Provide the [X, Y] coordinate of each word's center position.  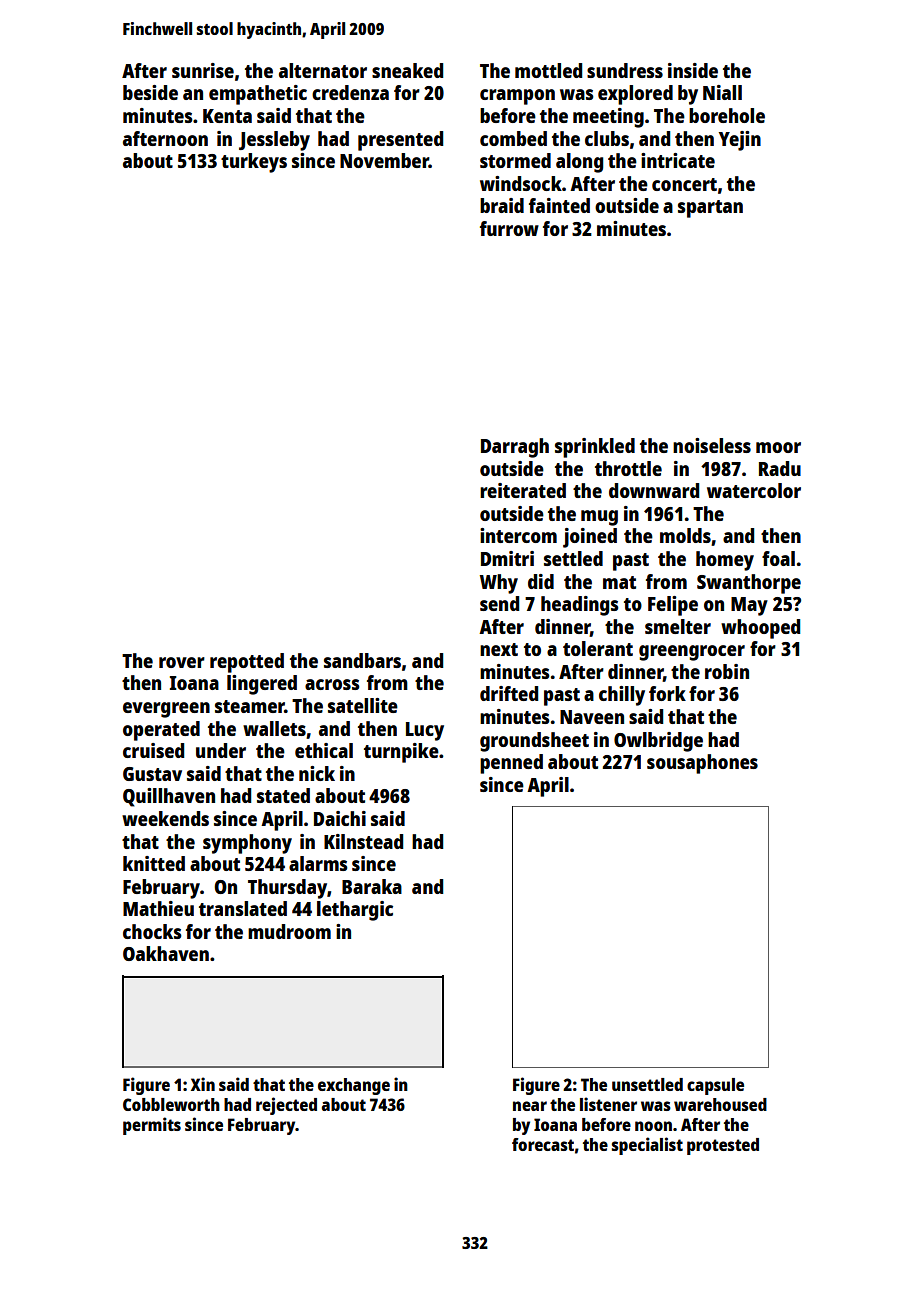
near [530, 1106]
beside [150, 92]
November [384, 160]
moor [778, 447]
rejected [286, 1106]
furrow [509, 228]
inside [693, 70]
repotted [247, 663]
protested [723, 1146]
